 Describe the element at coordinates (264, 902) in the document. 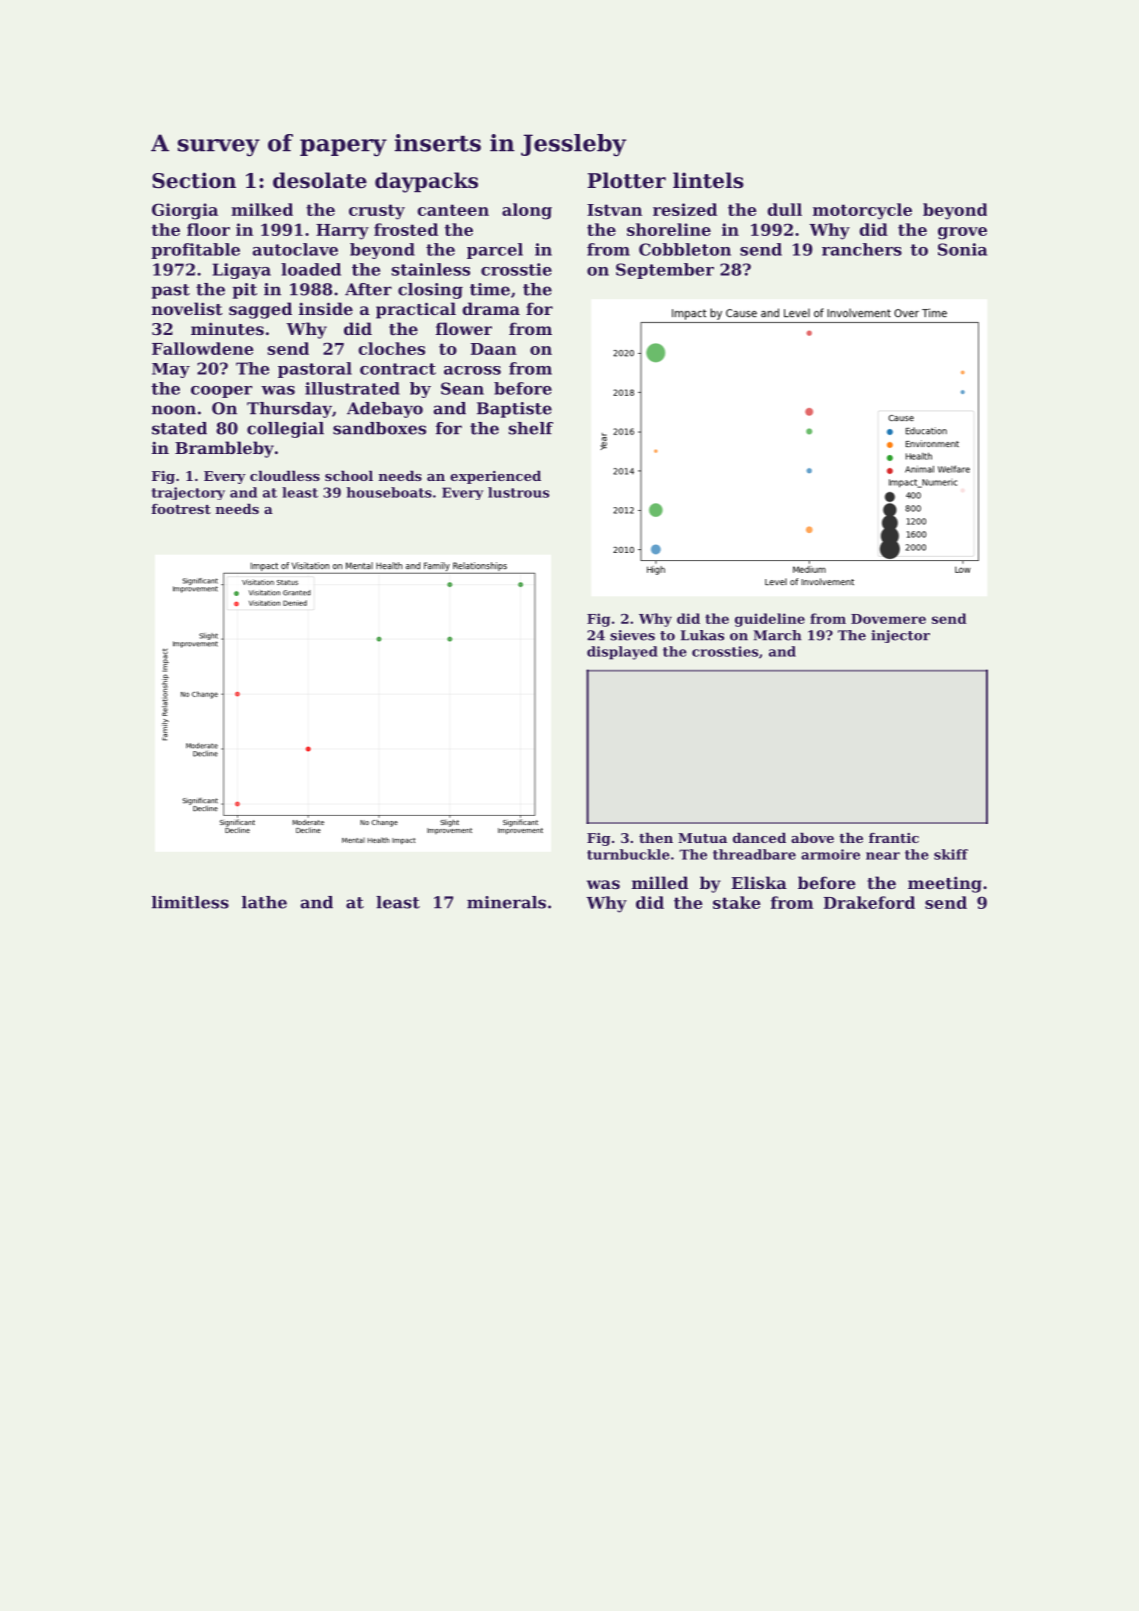

I see `lathe` at that location.
